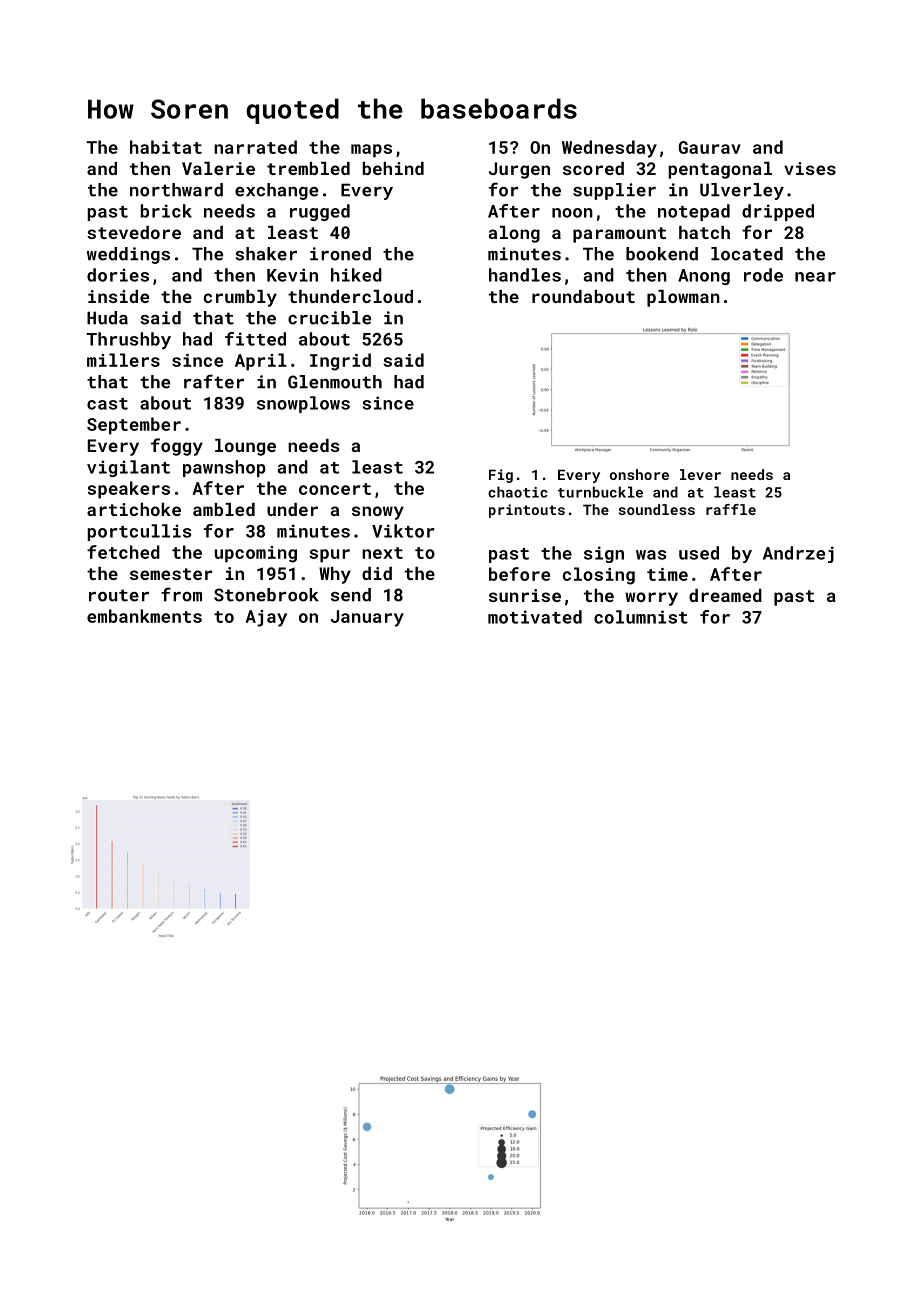 The height and width of the document is (1311, 924). I want to click on vises, so click(810, 168).
